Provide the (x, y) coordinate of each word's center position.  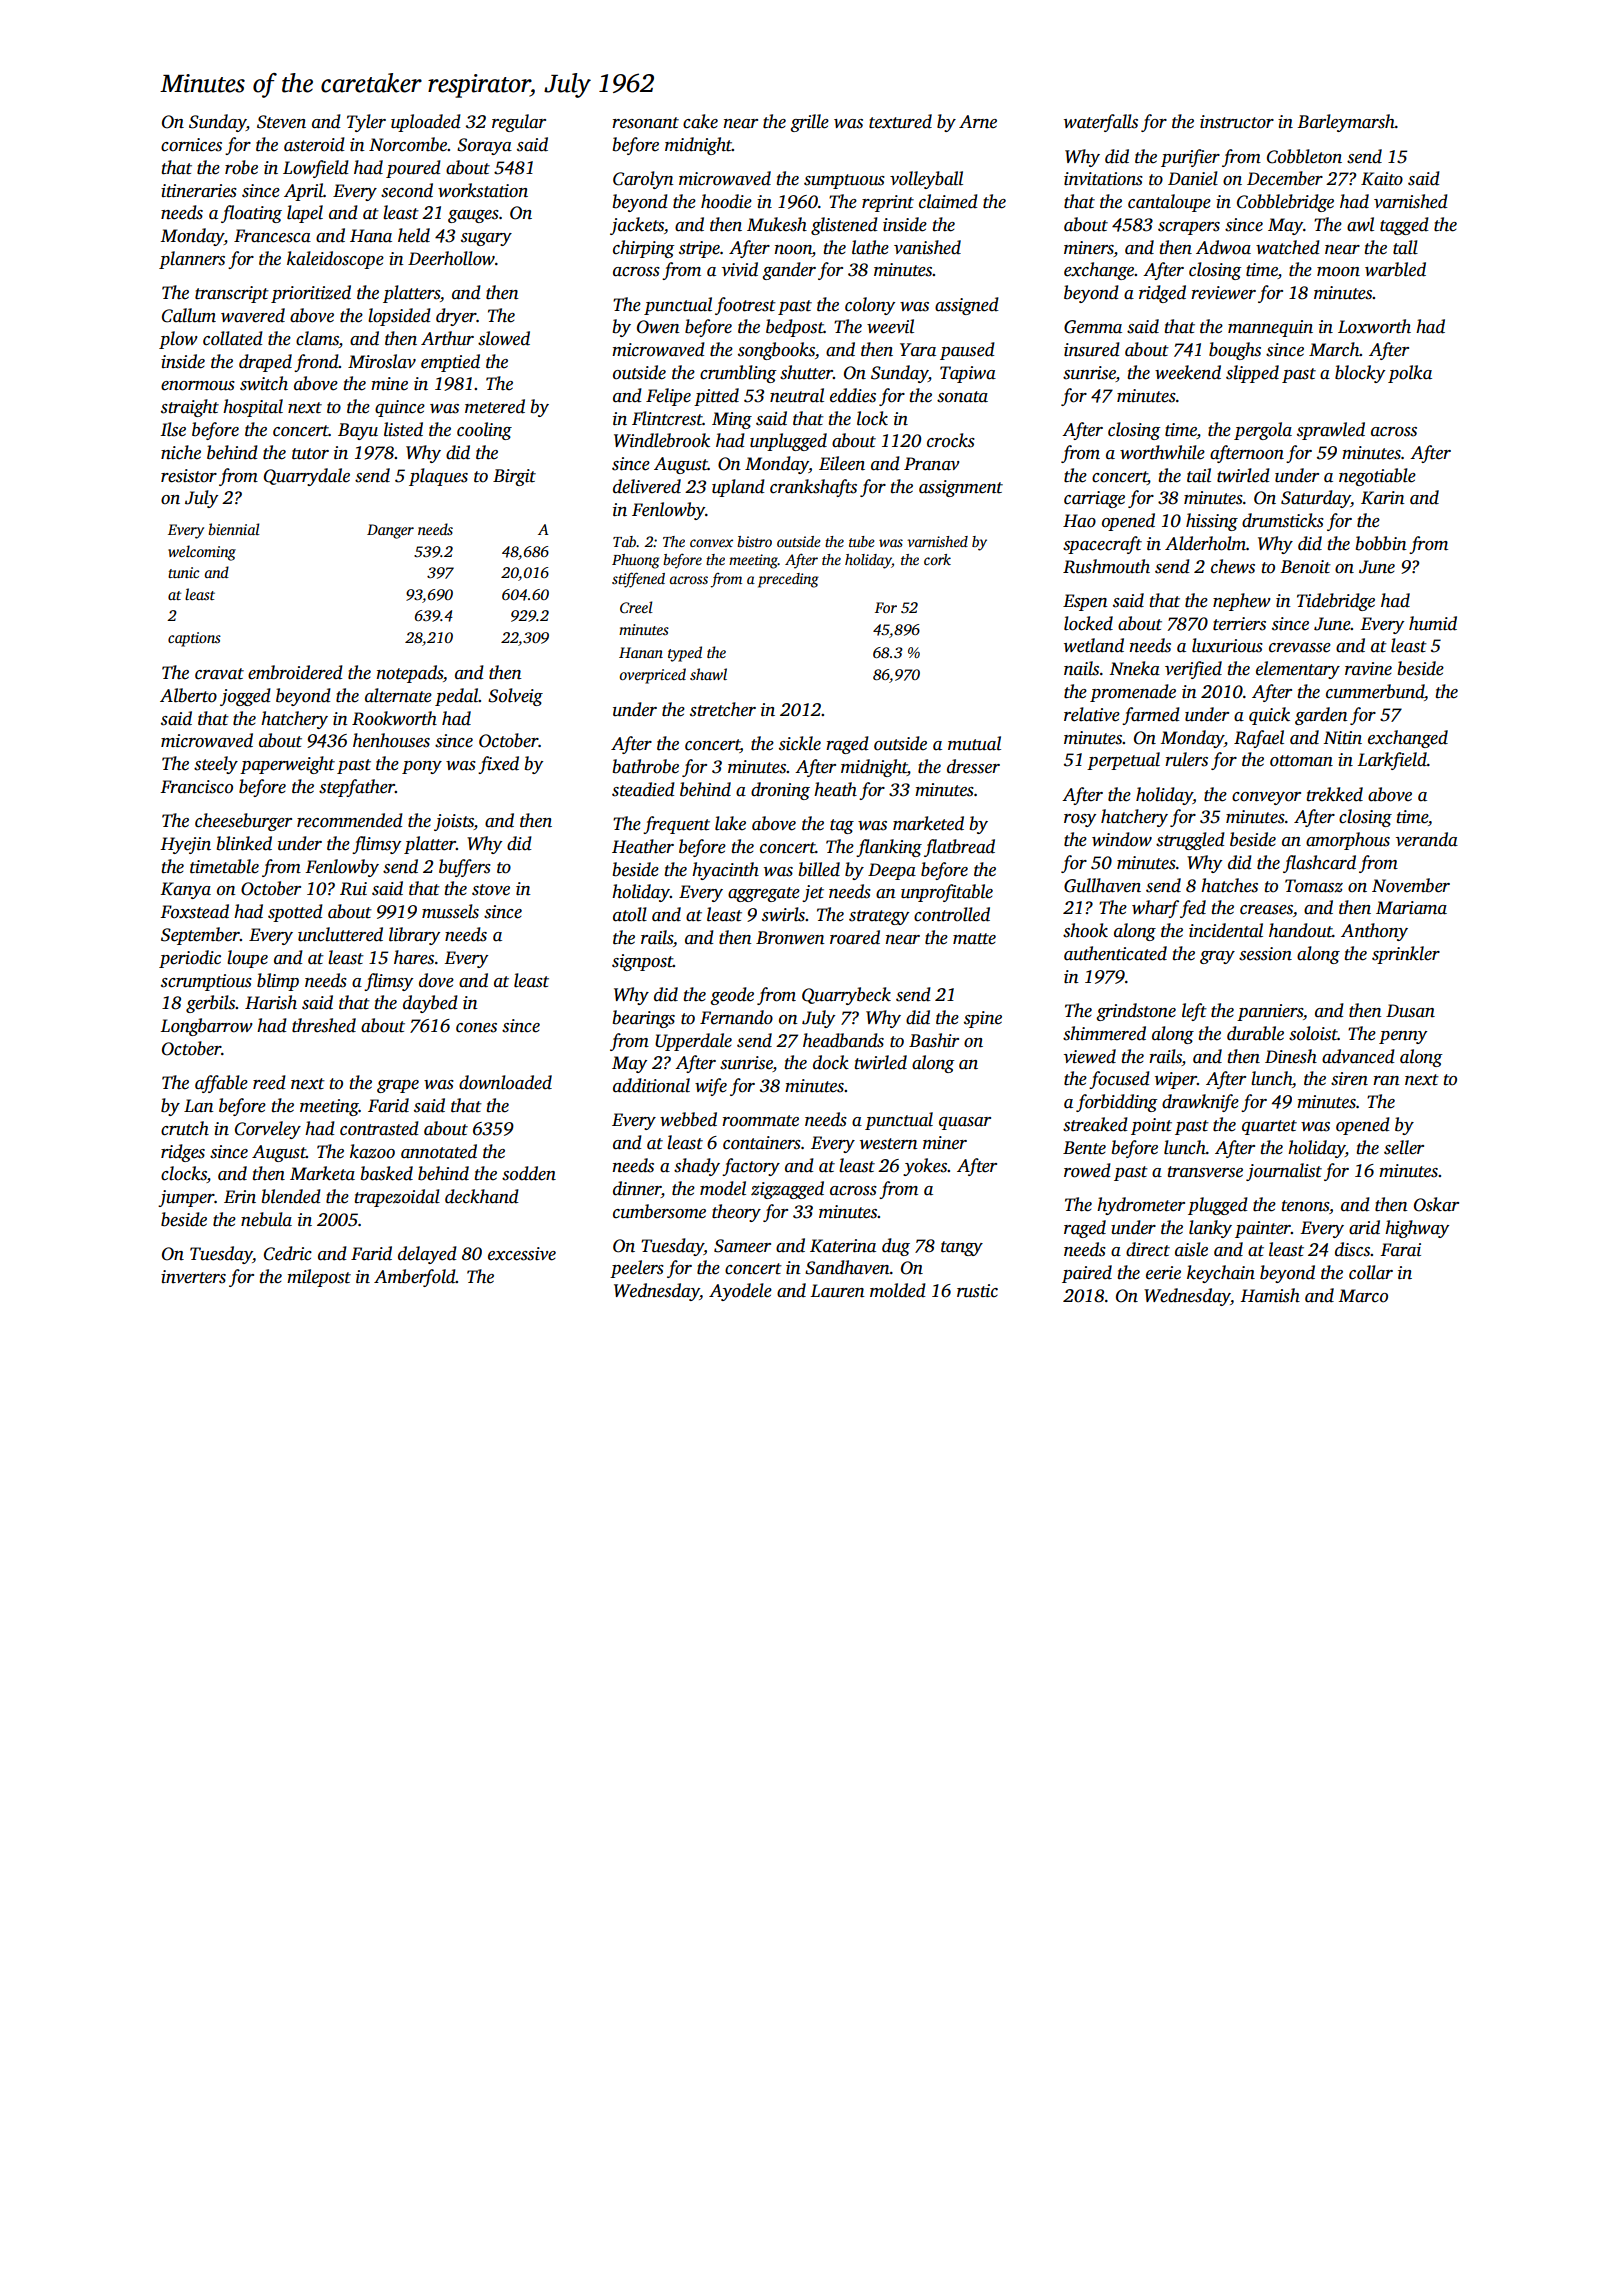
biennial (234, 529)
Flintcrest (667, 418)
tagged (1404, 226)
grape (398, 1086)
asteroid (314, 144)
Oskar (1436, 1204)
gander (789, 271)
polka (1410, 374)
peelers (637, 1269)
